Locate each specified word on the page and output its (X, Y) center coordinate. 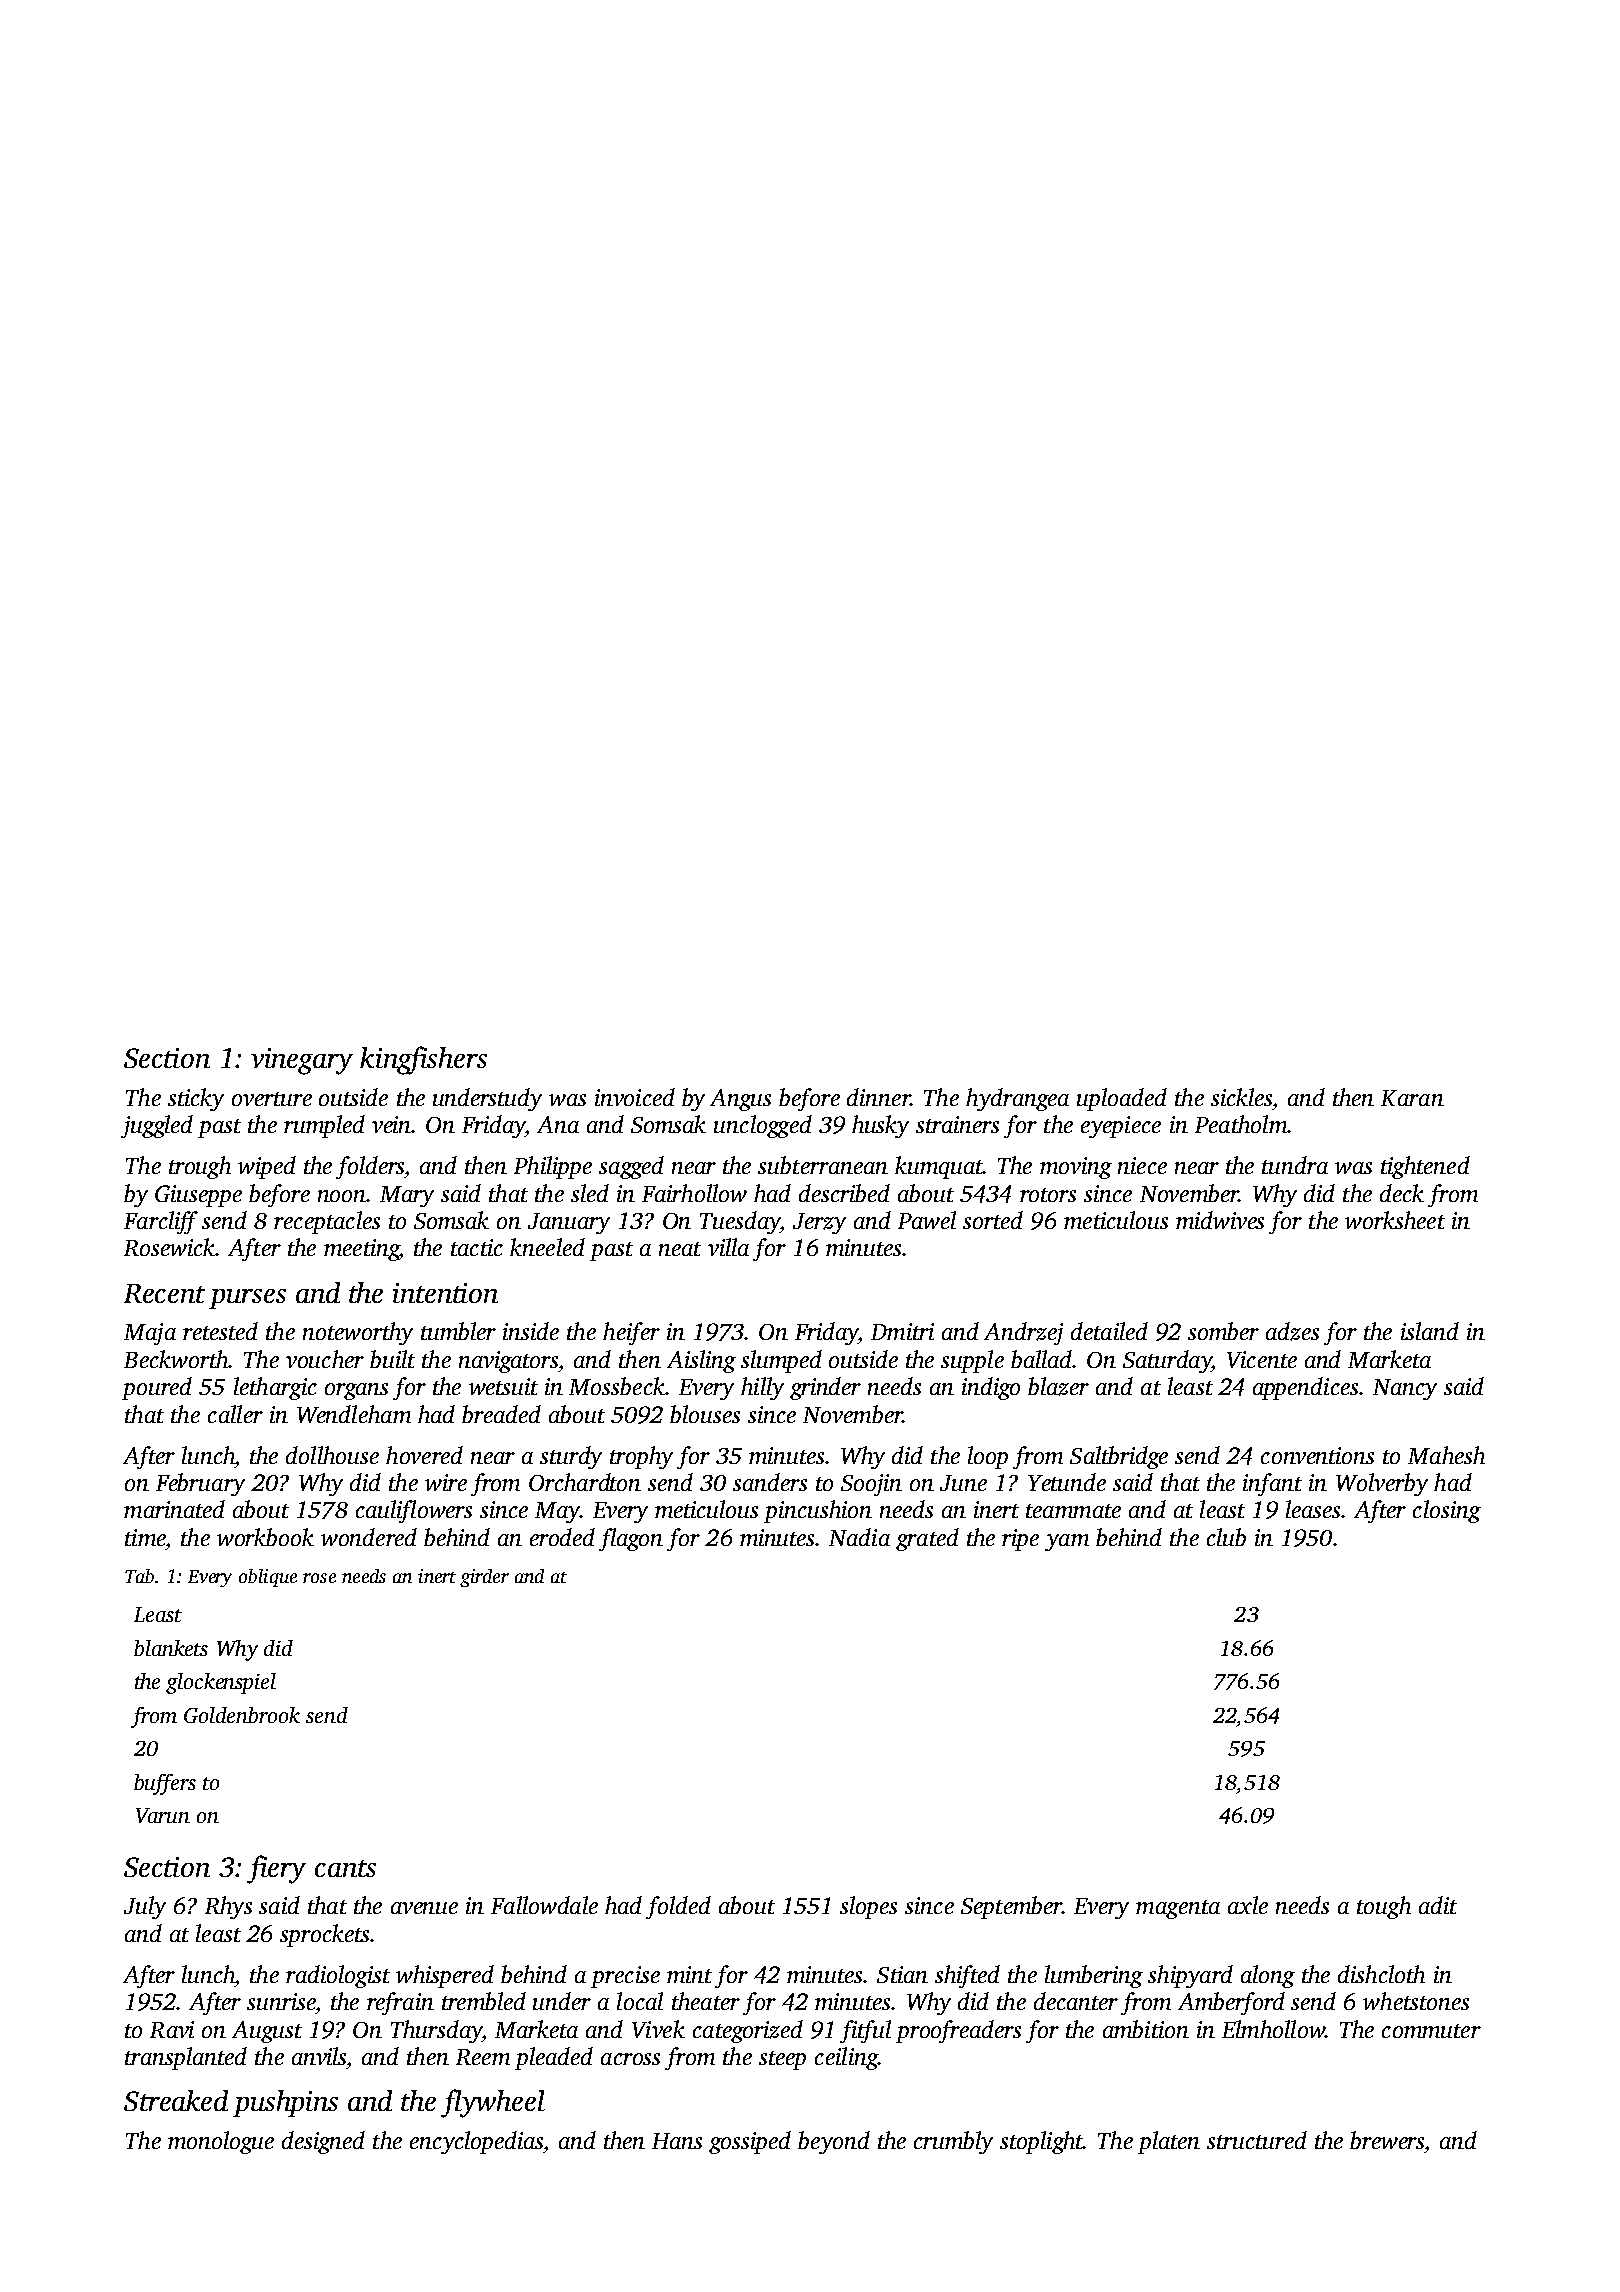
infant (1272, 1484)
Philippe (553, 1167)
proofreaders (958, 2031)
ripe (1020, 1540)
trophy (641, 1457)
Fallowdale (544, 1905)
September (1011, 1907)
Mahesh (1446, 1455)
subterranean (823, 1165)
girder (484, 1578)
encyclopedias (477, 2142)
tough (1384, 1907)
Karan (1412, 1098)
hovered (424, 1455)
